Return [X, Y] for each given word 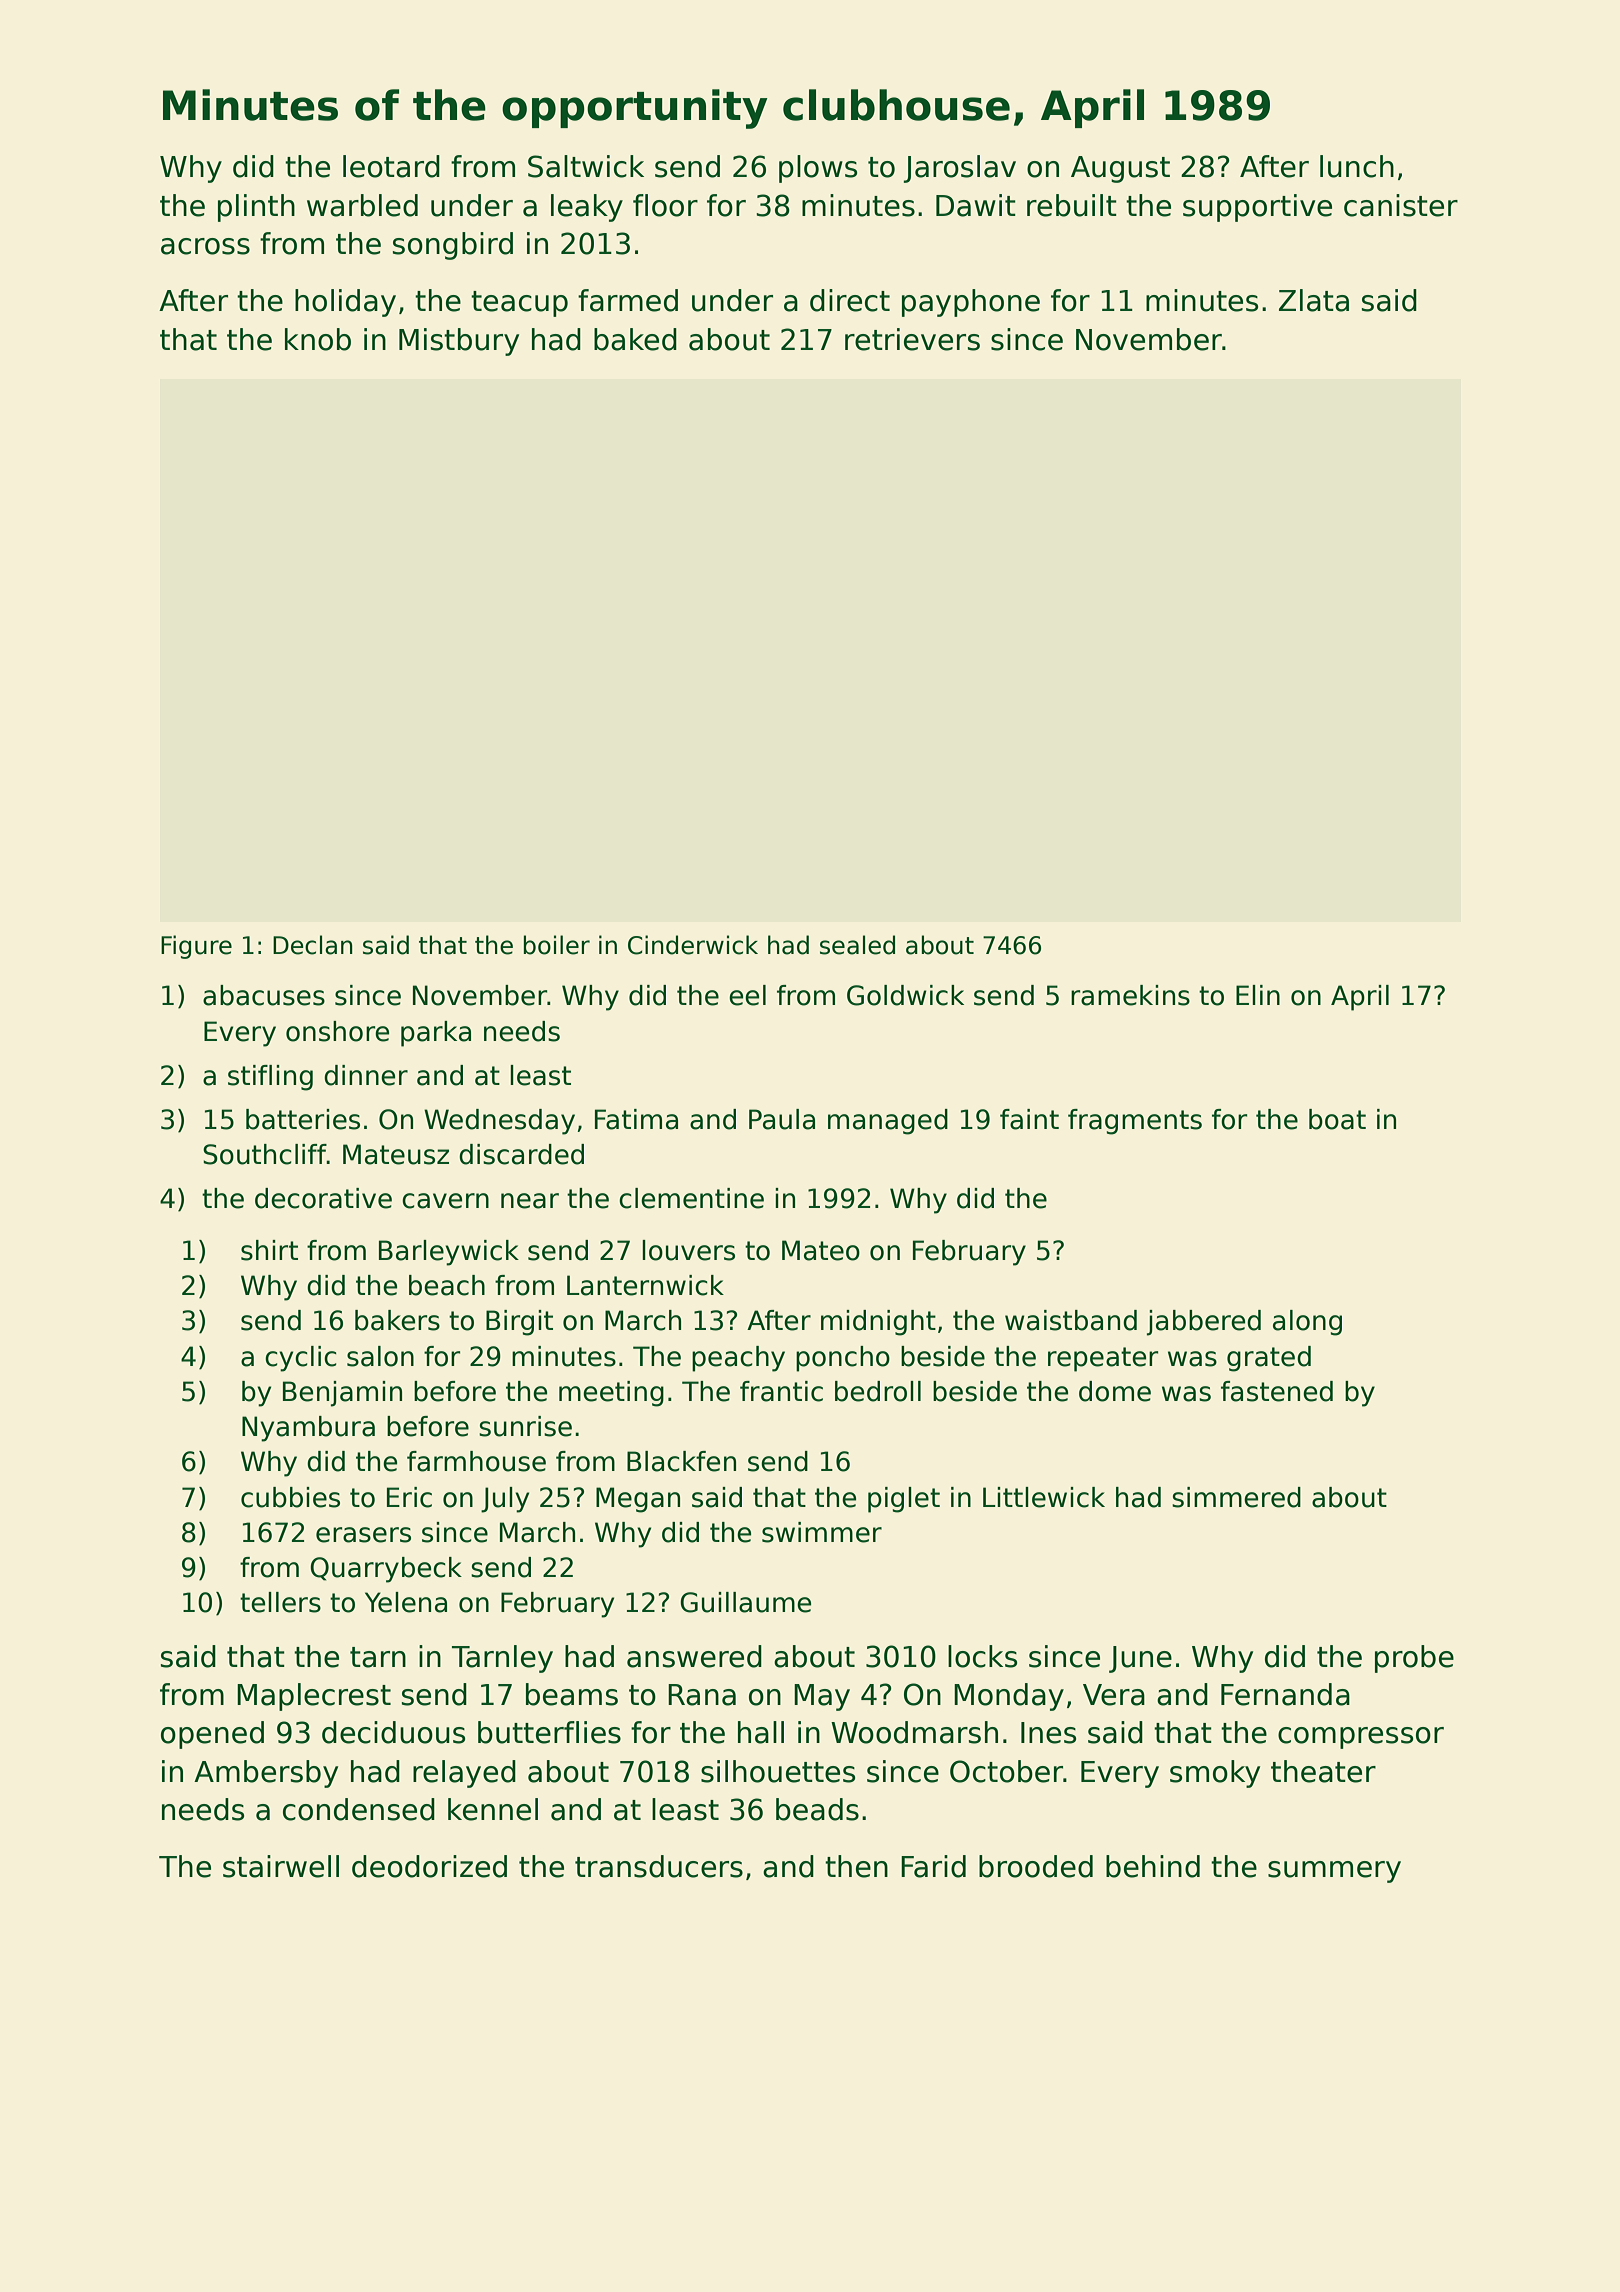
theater [1323, 1771]
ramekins [1130, 995]
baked [635, 339]
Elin [1258, 995]
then [856, 1866]
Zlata [1314, 300]
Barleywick [449, 1253]
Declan [313, 945]
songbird [453, 246]
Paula [782, 1119]
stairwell [281, 1866]
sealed [857, 945]
